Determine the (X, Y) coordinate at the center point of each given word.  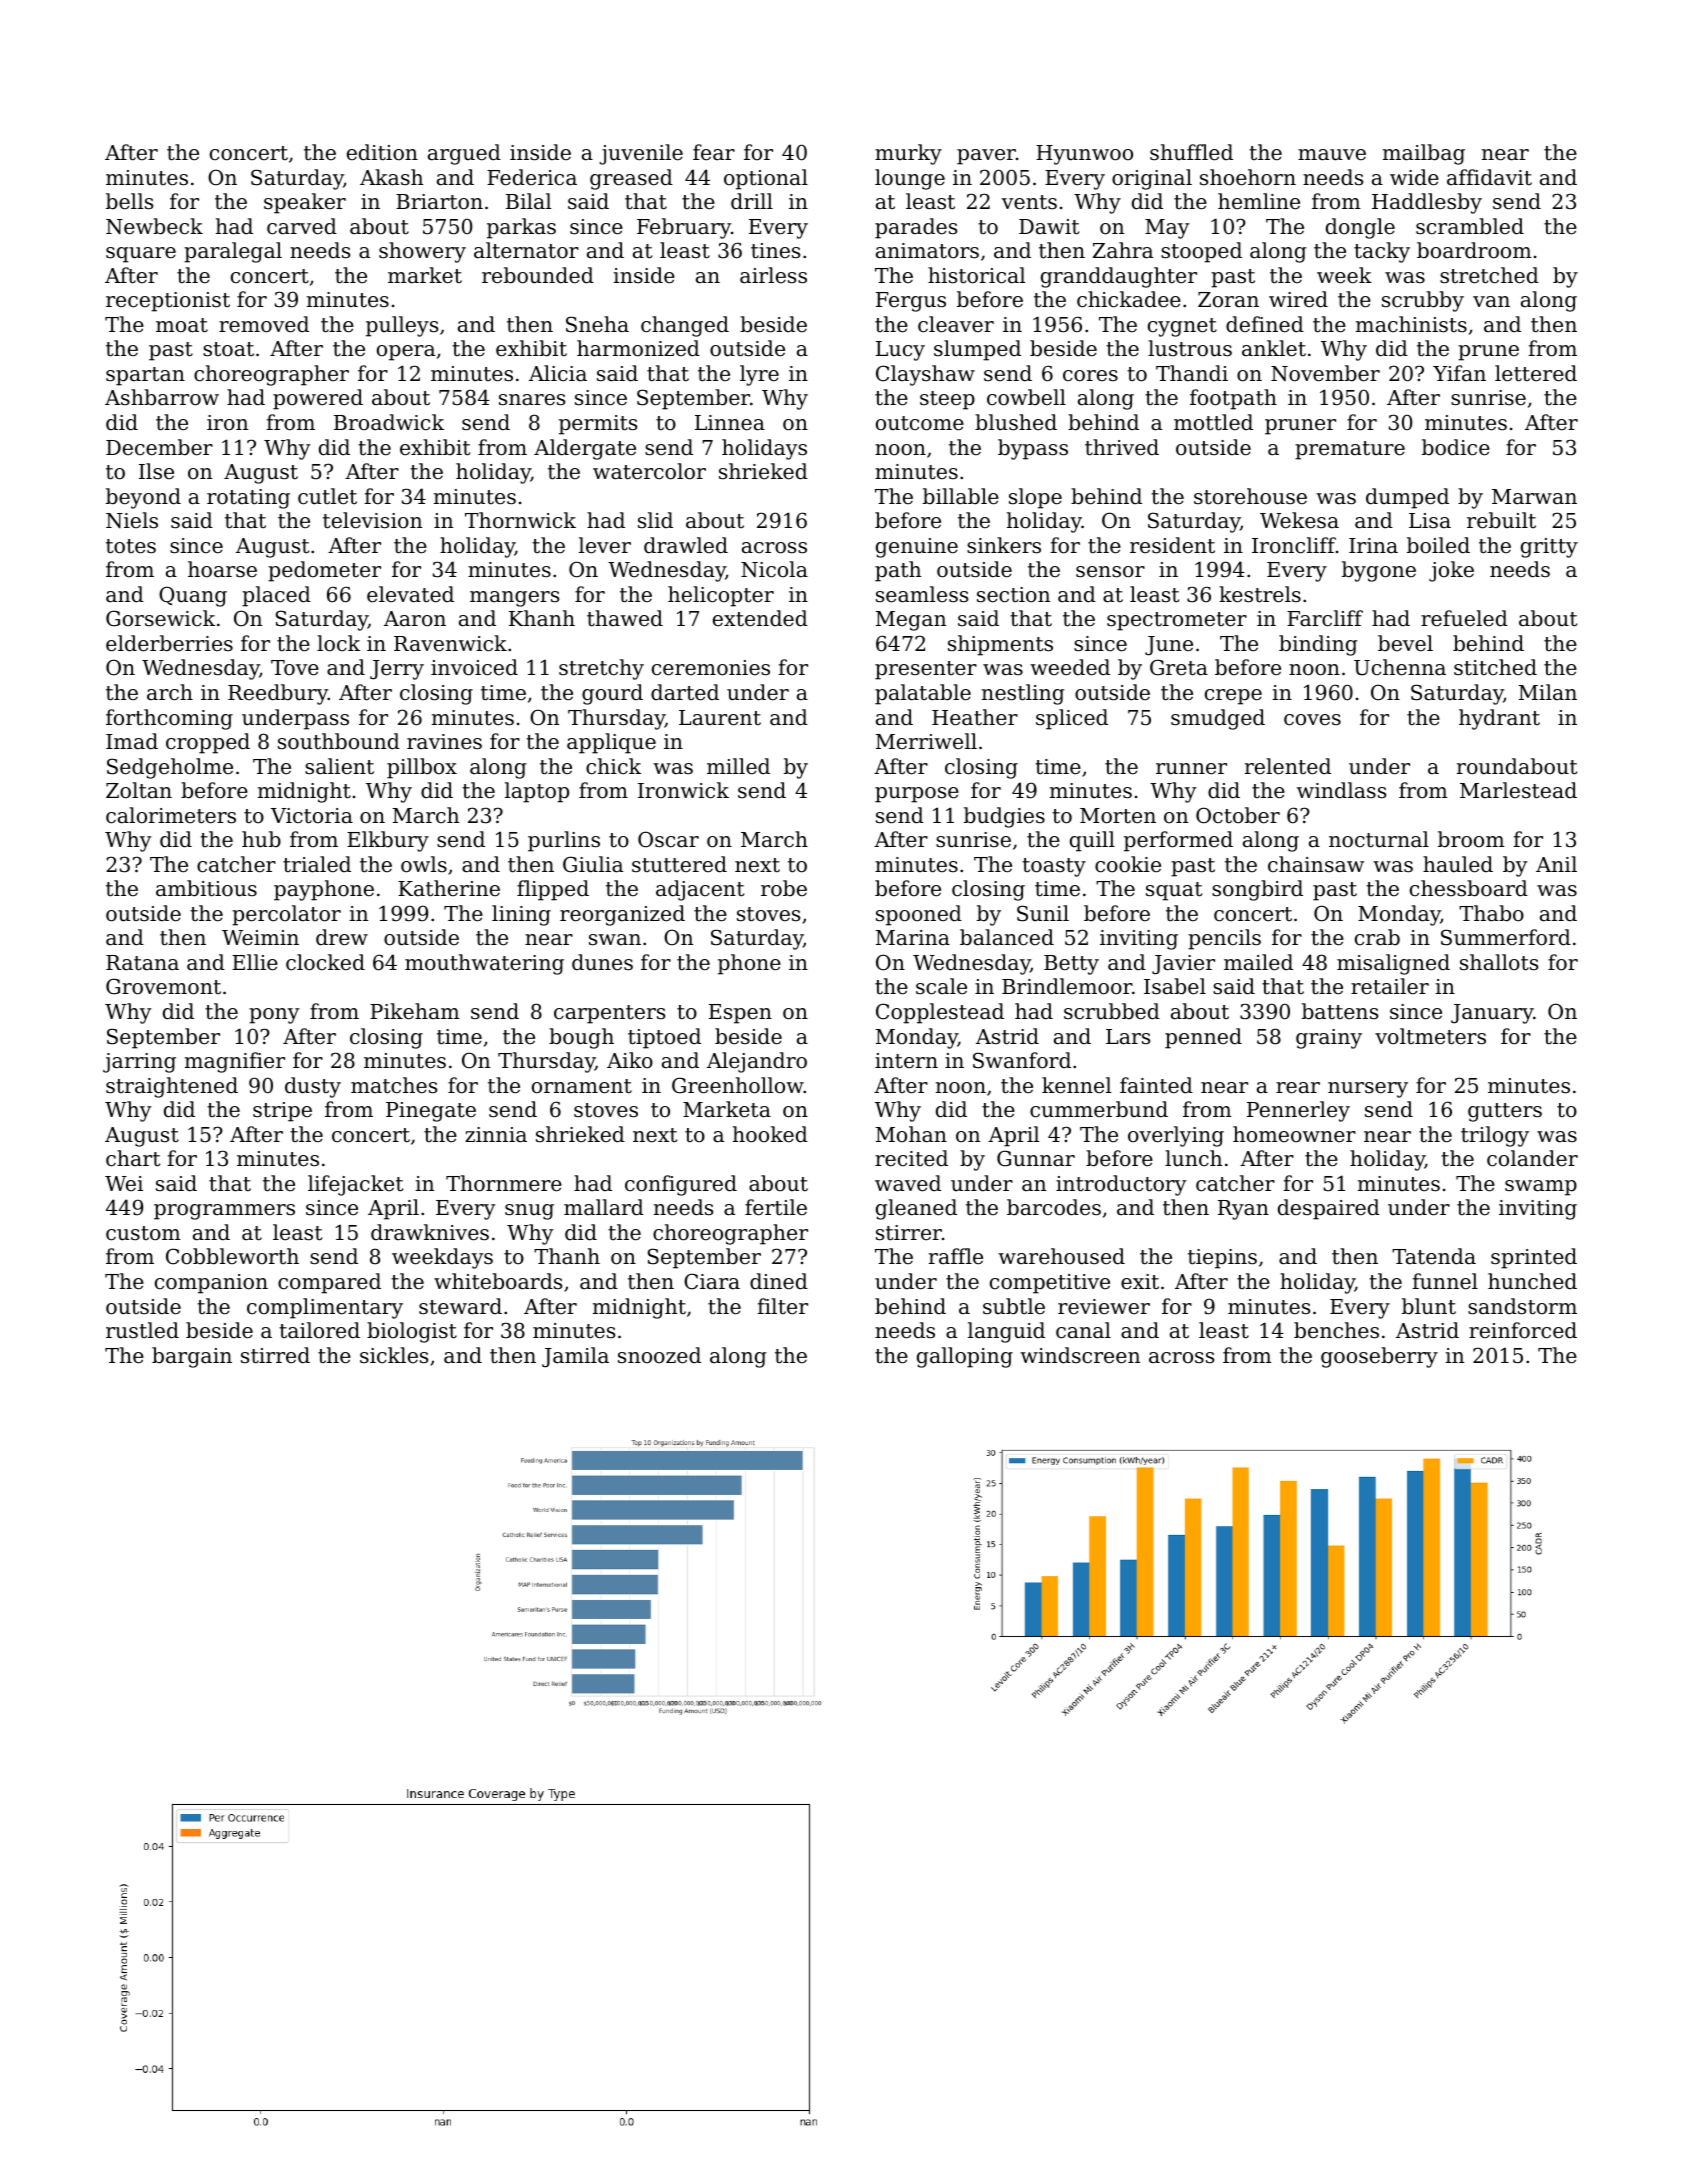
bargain (192, 1357)
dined (779, 1281)
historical (976, 275)
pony (274, 1016)
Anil (1556, 864)
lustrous (1190, 348)
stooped (1201, 252)
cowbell (1026, 397)
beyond (143, 498)
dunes (602, 962)
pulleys (402, 326)
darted (685, 692)
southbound (339, 741)
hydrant (1499, 719)
